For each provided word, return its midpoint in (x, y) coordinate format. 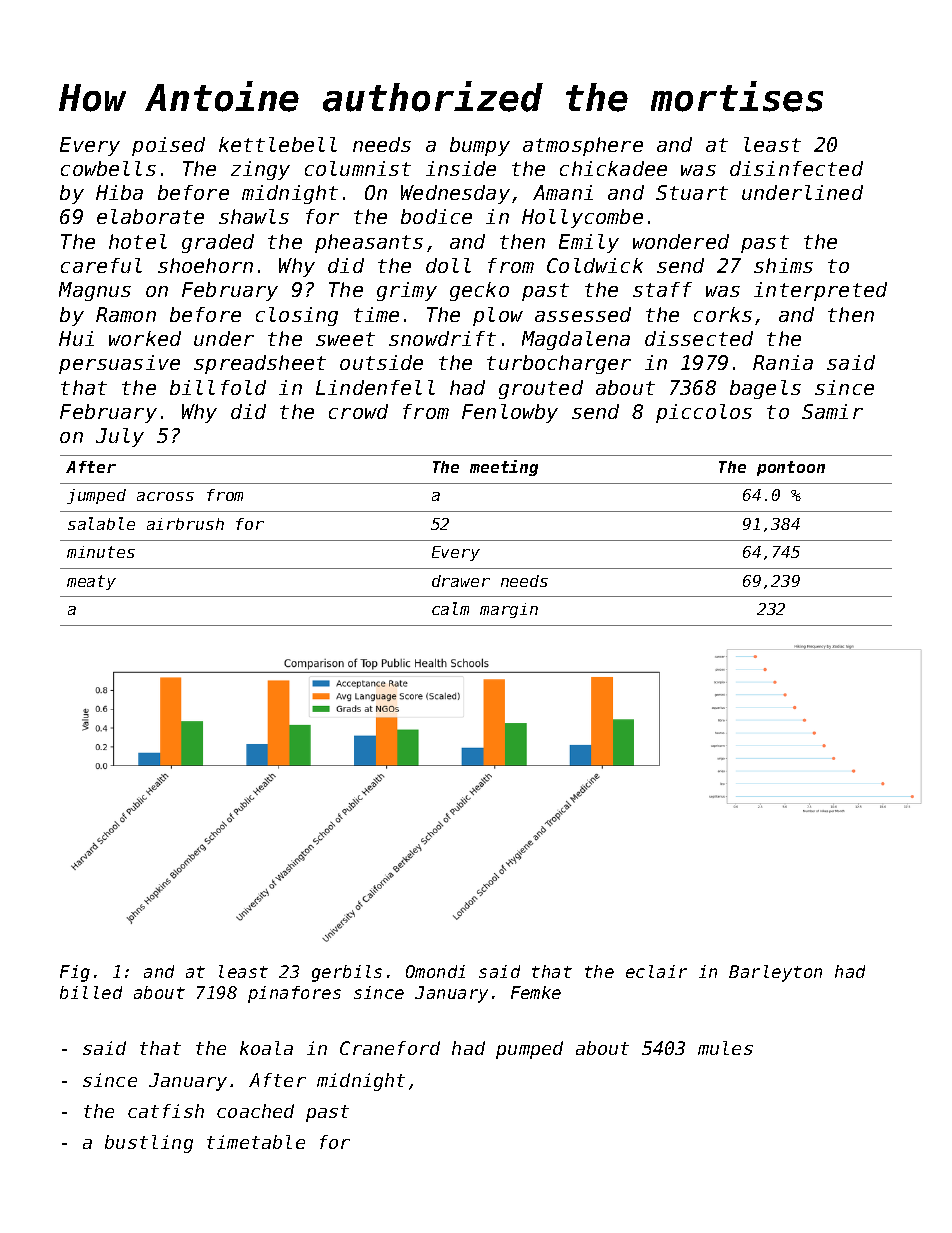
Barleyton (775, 973)
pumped (529, 1050)
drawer (461, 581)
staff (662, 289)
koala (266, 1048)
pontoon (791, 468)
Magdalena (576, 340)
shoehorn (205, 265)
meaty (91, 582)
